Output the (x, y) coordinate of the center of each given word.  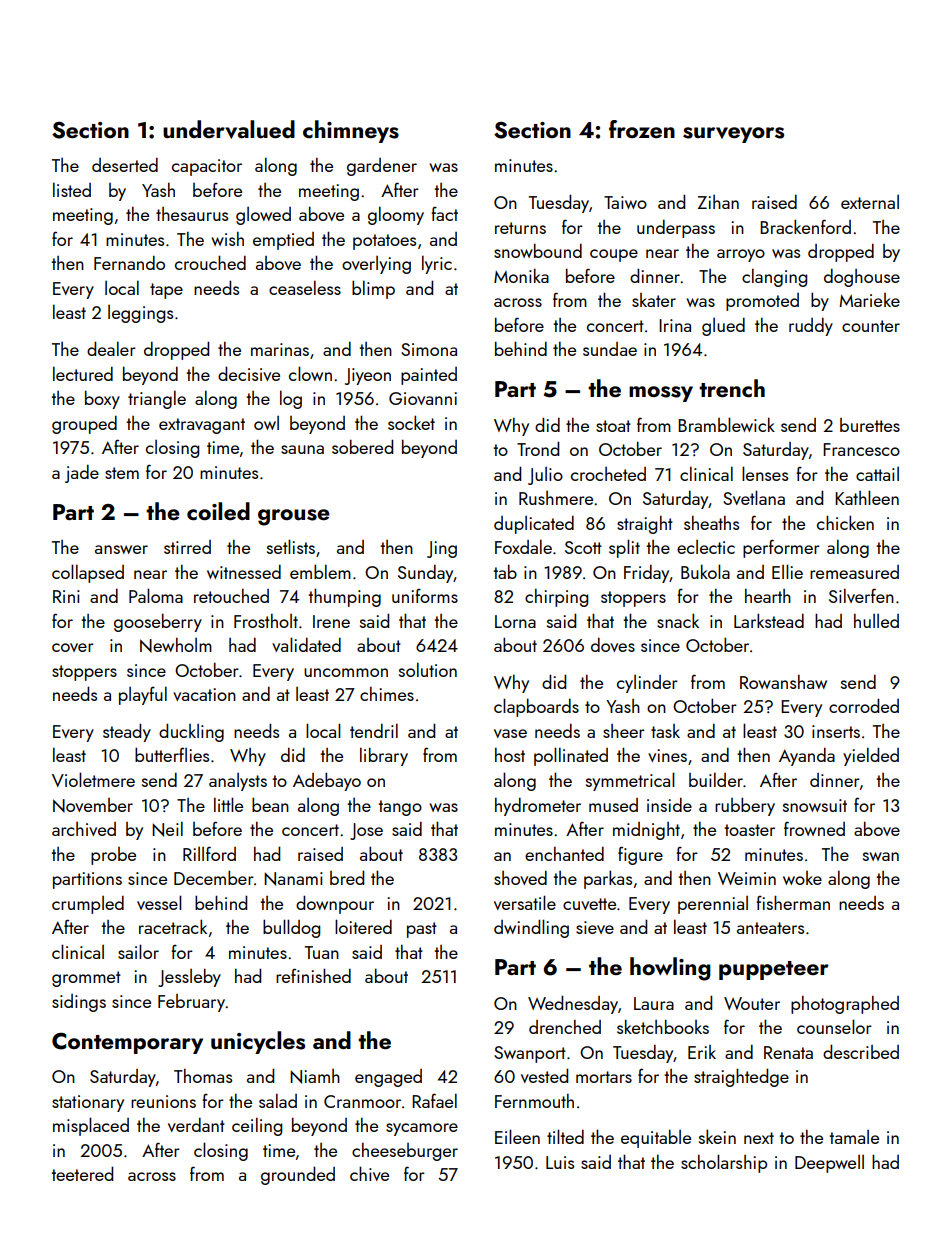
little (228, 804)
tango (400, 808)
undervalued (229, 129)
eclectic (706, 547)
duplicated (534, 525)
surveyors (733, 135)
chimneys (351, 131)
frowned (814, 828)
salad (278, 1100)
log (291, 399)
